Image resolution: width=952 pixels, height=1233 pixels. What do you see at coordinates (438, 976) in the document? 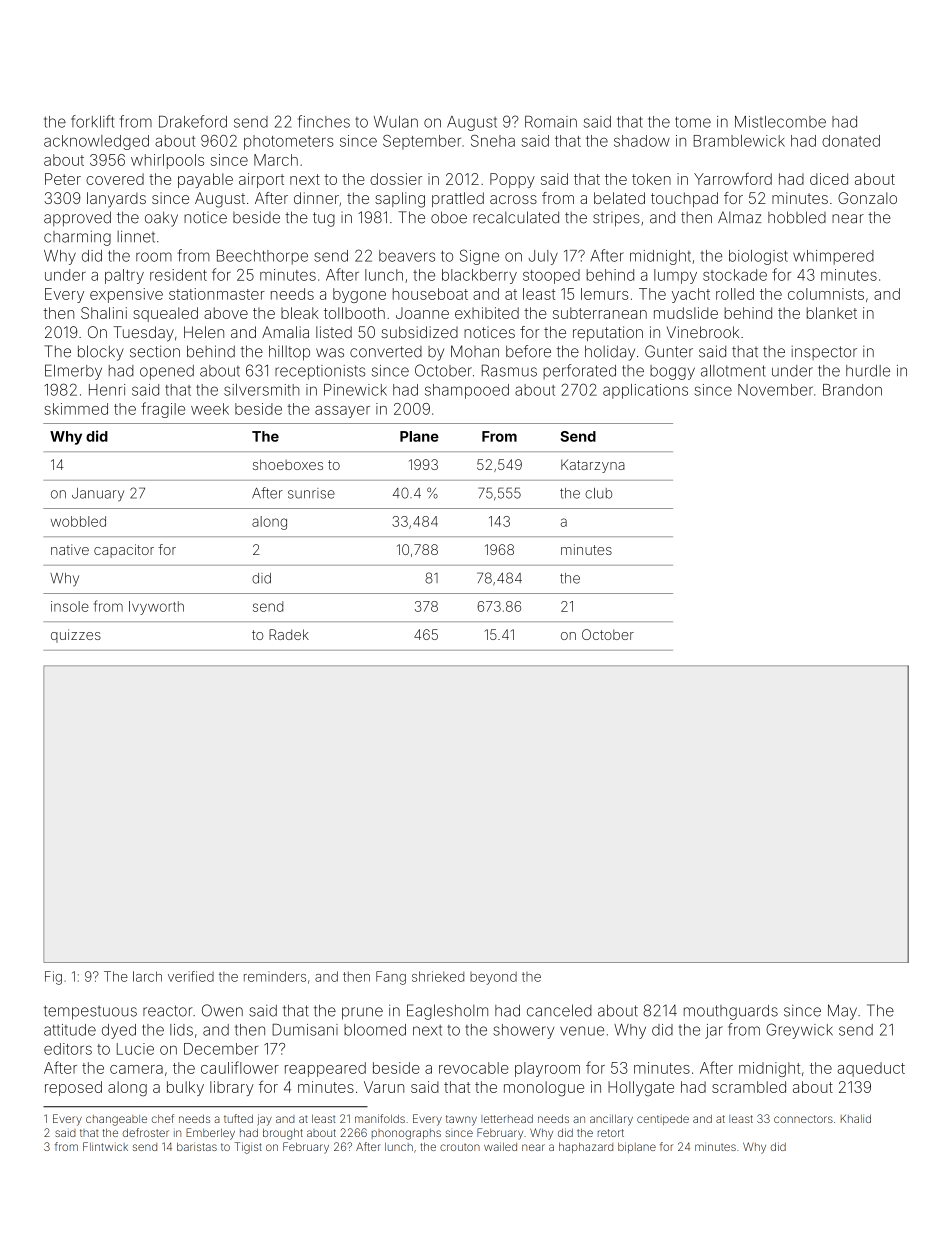
I see `shrieked` at bounding box center [438, 976].
